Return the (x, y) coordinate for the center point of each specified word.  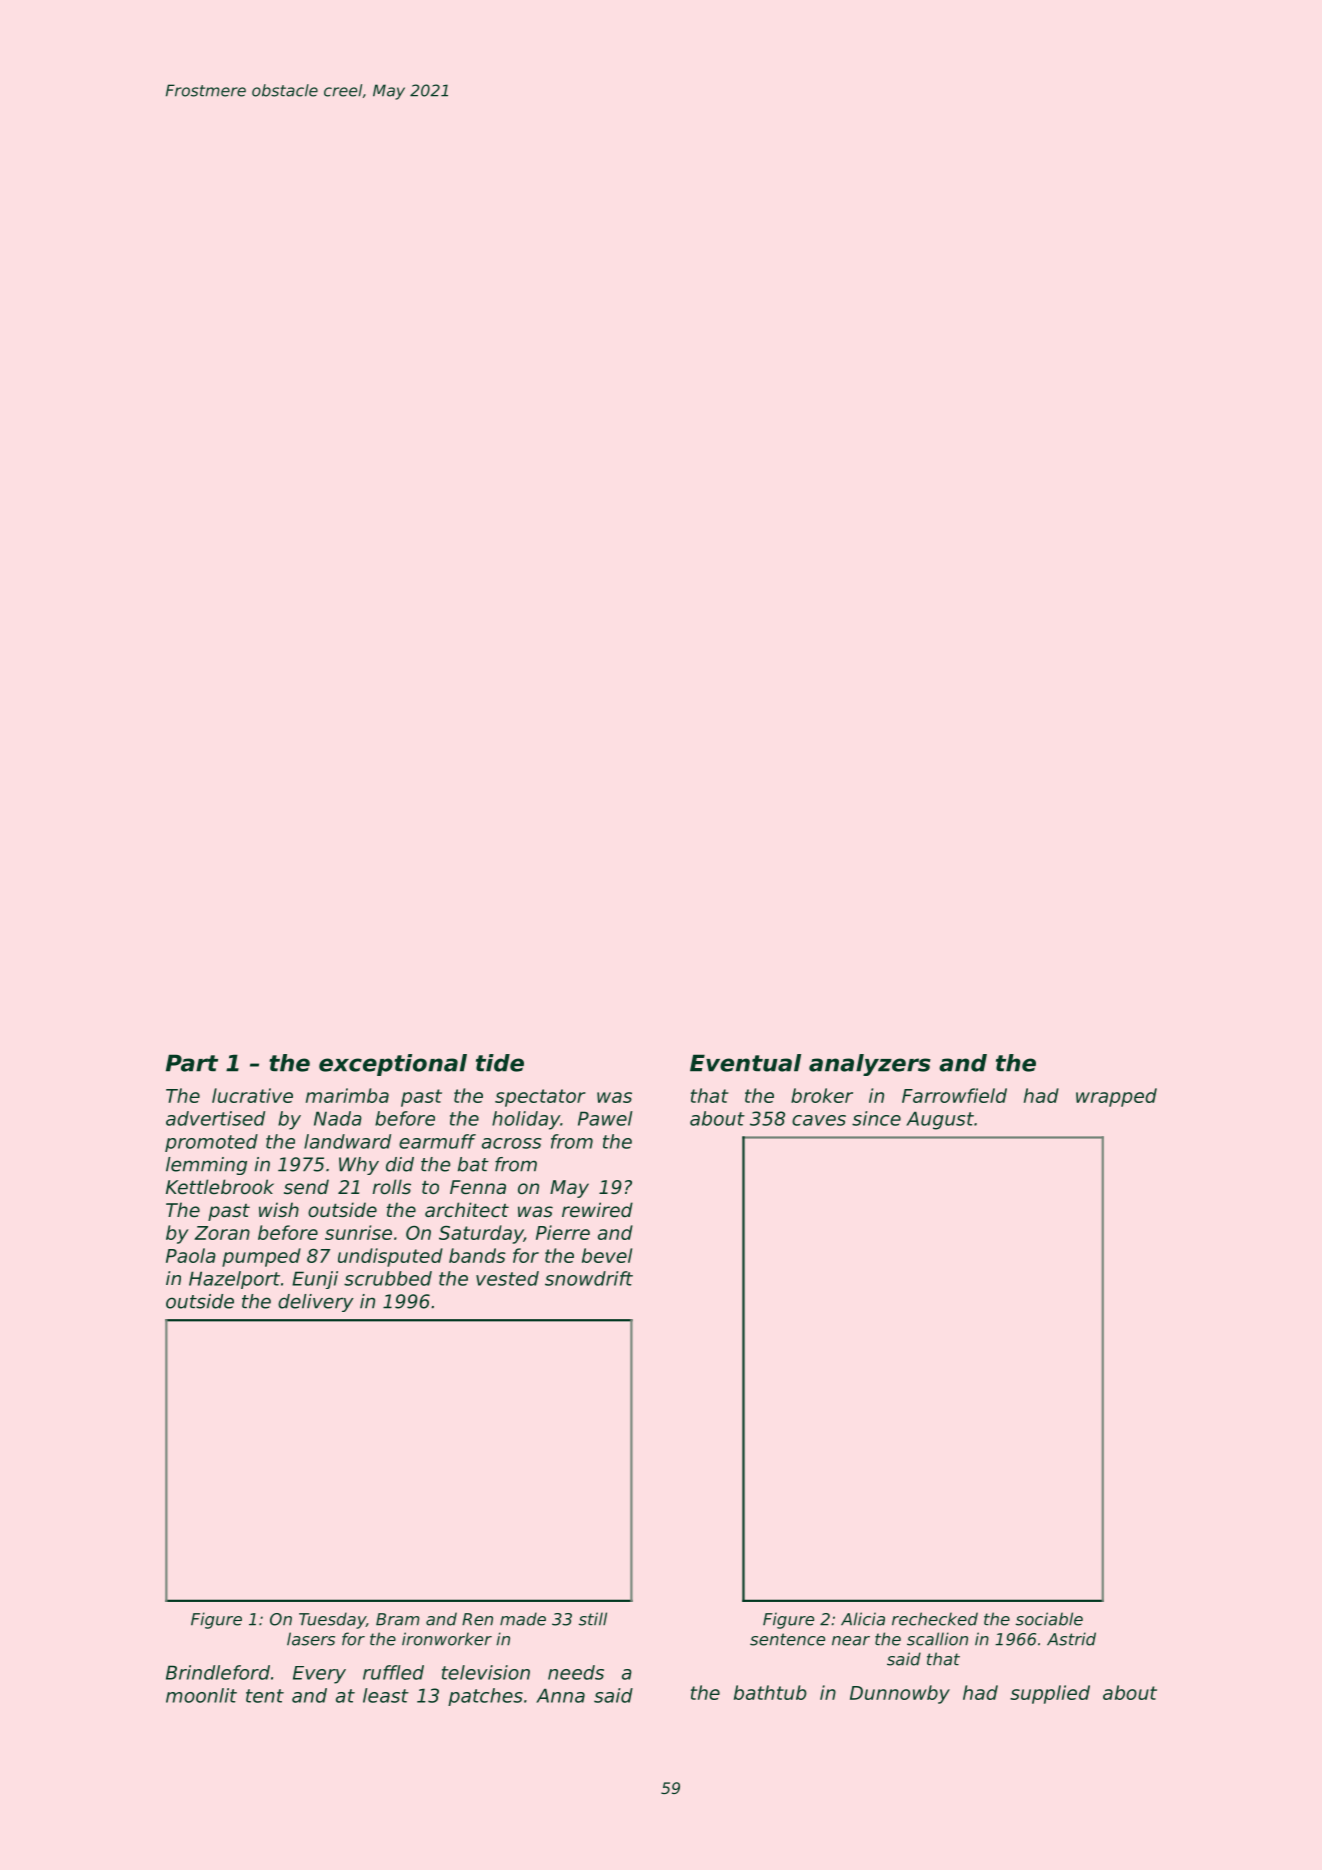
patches (485, 1697)
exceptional (393, 1065)
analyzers (870, 1065)
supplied (1050, 1694)
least (386, 1695)
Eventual (745, 1063)
